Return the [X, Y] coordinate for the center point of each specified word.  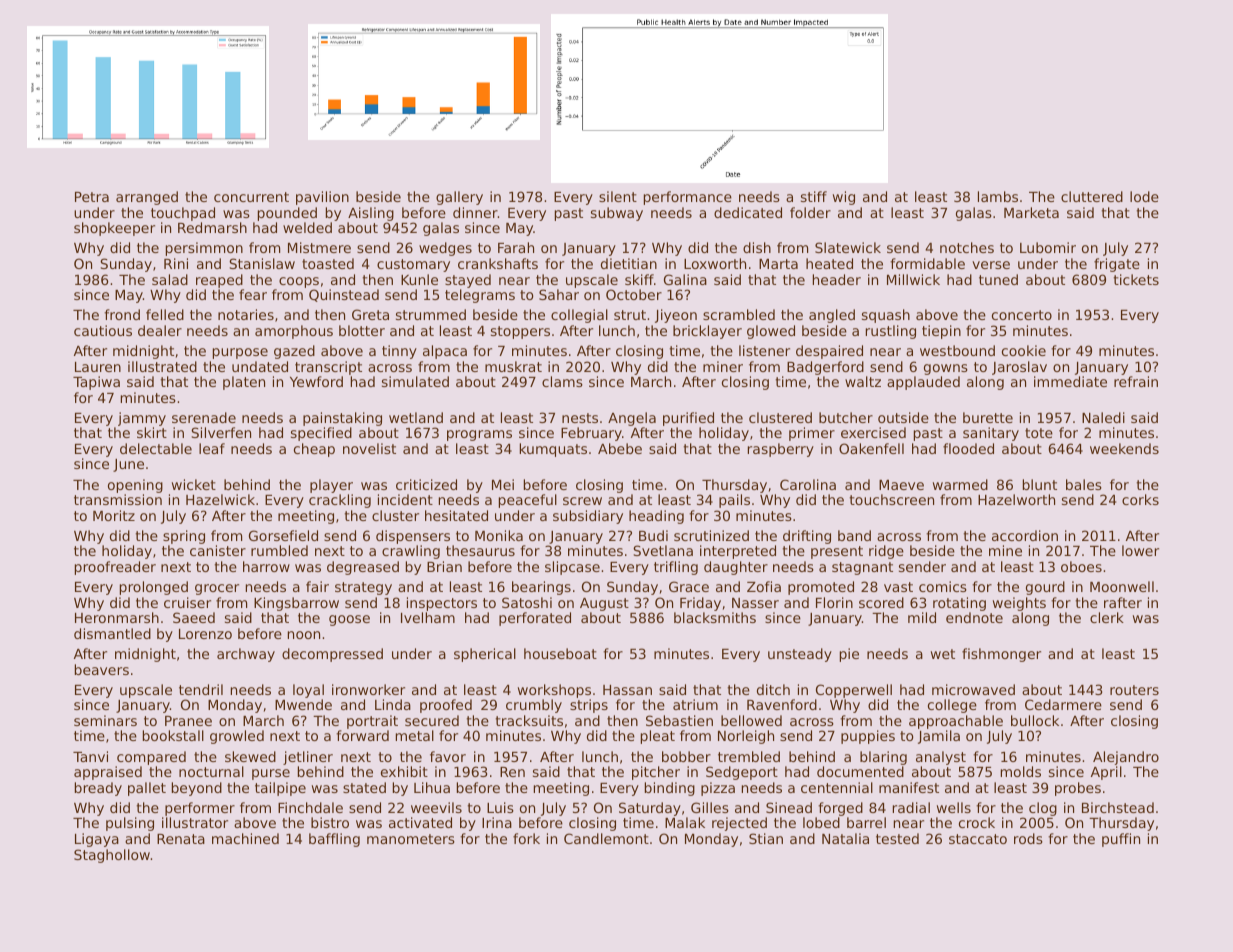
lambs [998, 196]
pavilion [322, 198]
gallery [459, 198]
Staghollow [112, 856]
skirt [152, 432]
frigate [1117, 265]
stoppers [520, 332]
